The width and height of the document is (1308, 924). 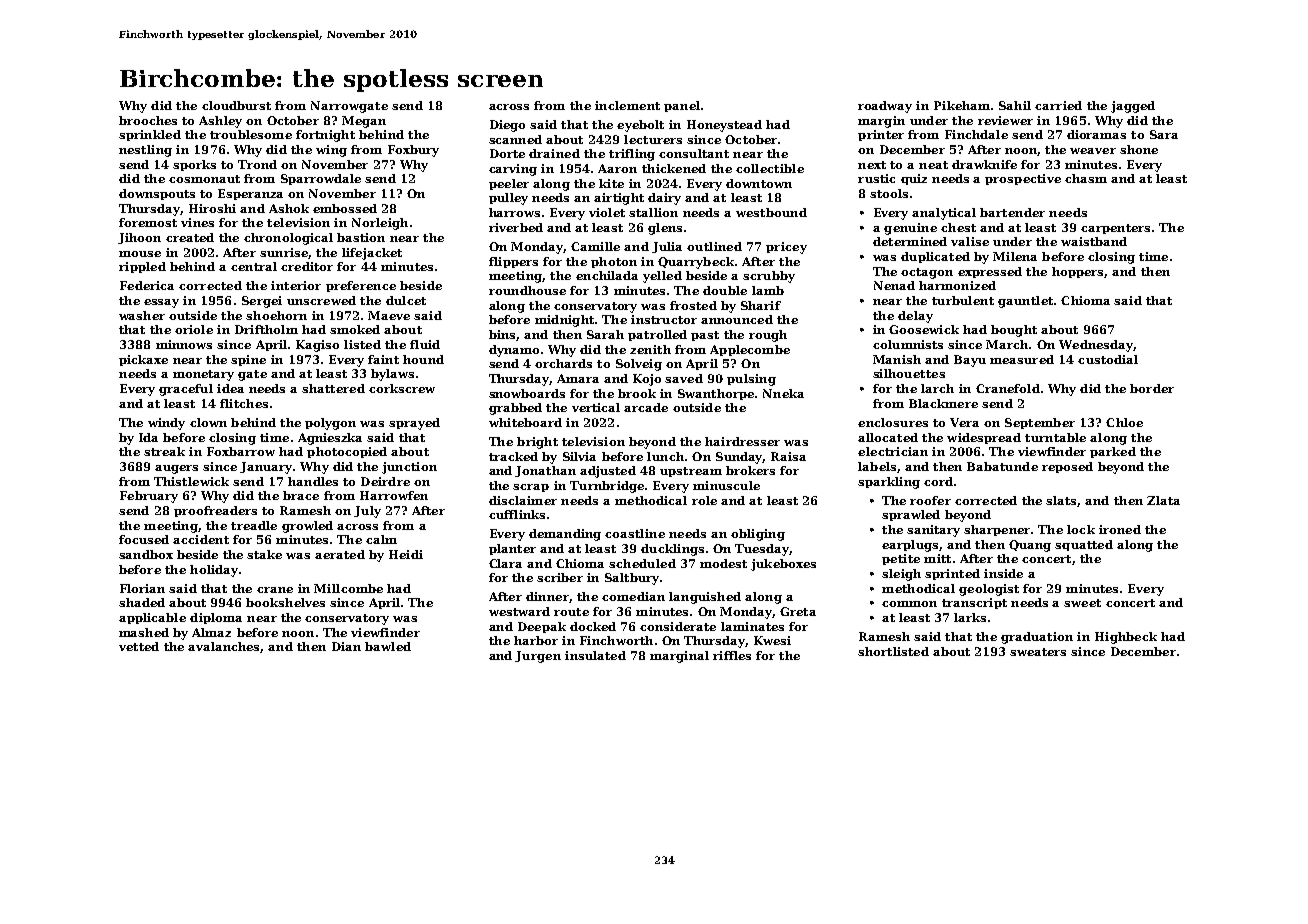 I want to click on bought, so click(x=1014, y=331).
